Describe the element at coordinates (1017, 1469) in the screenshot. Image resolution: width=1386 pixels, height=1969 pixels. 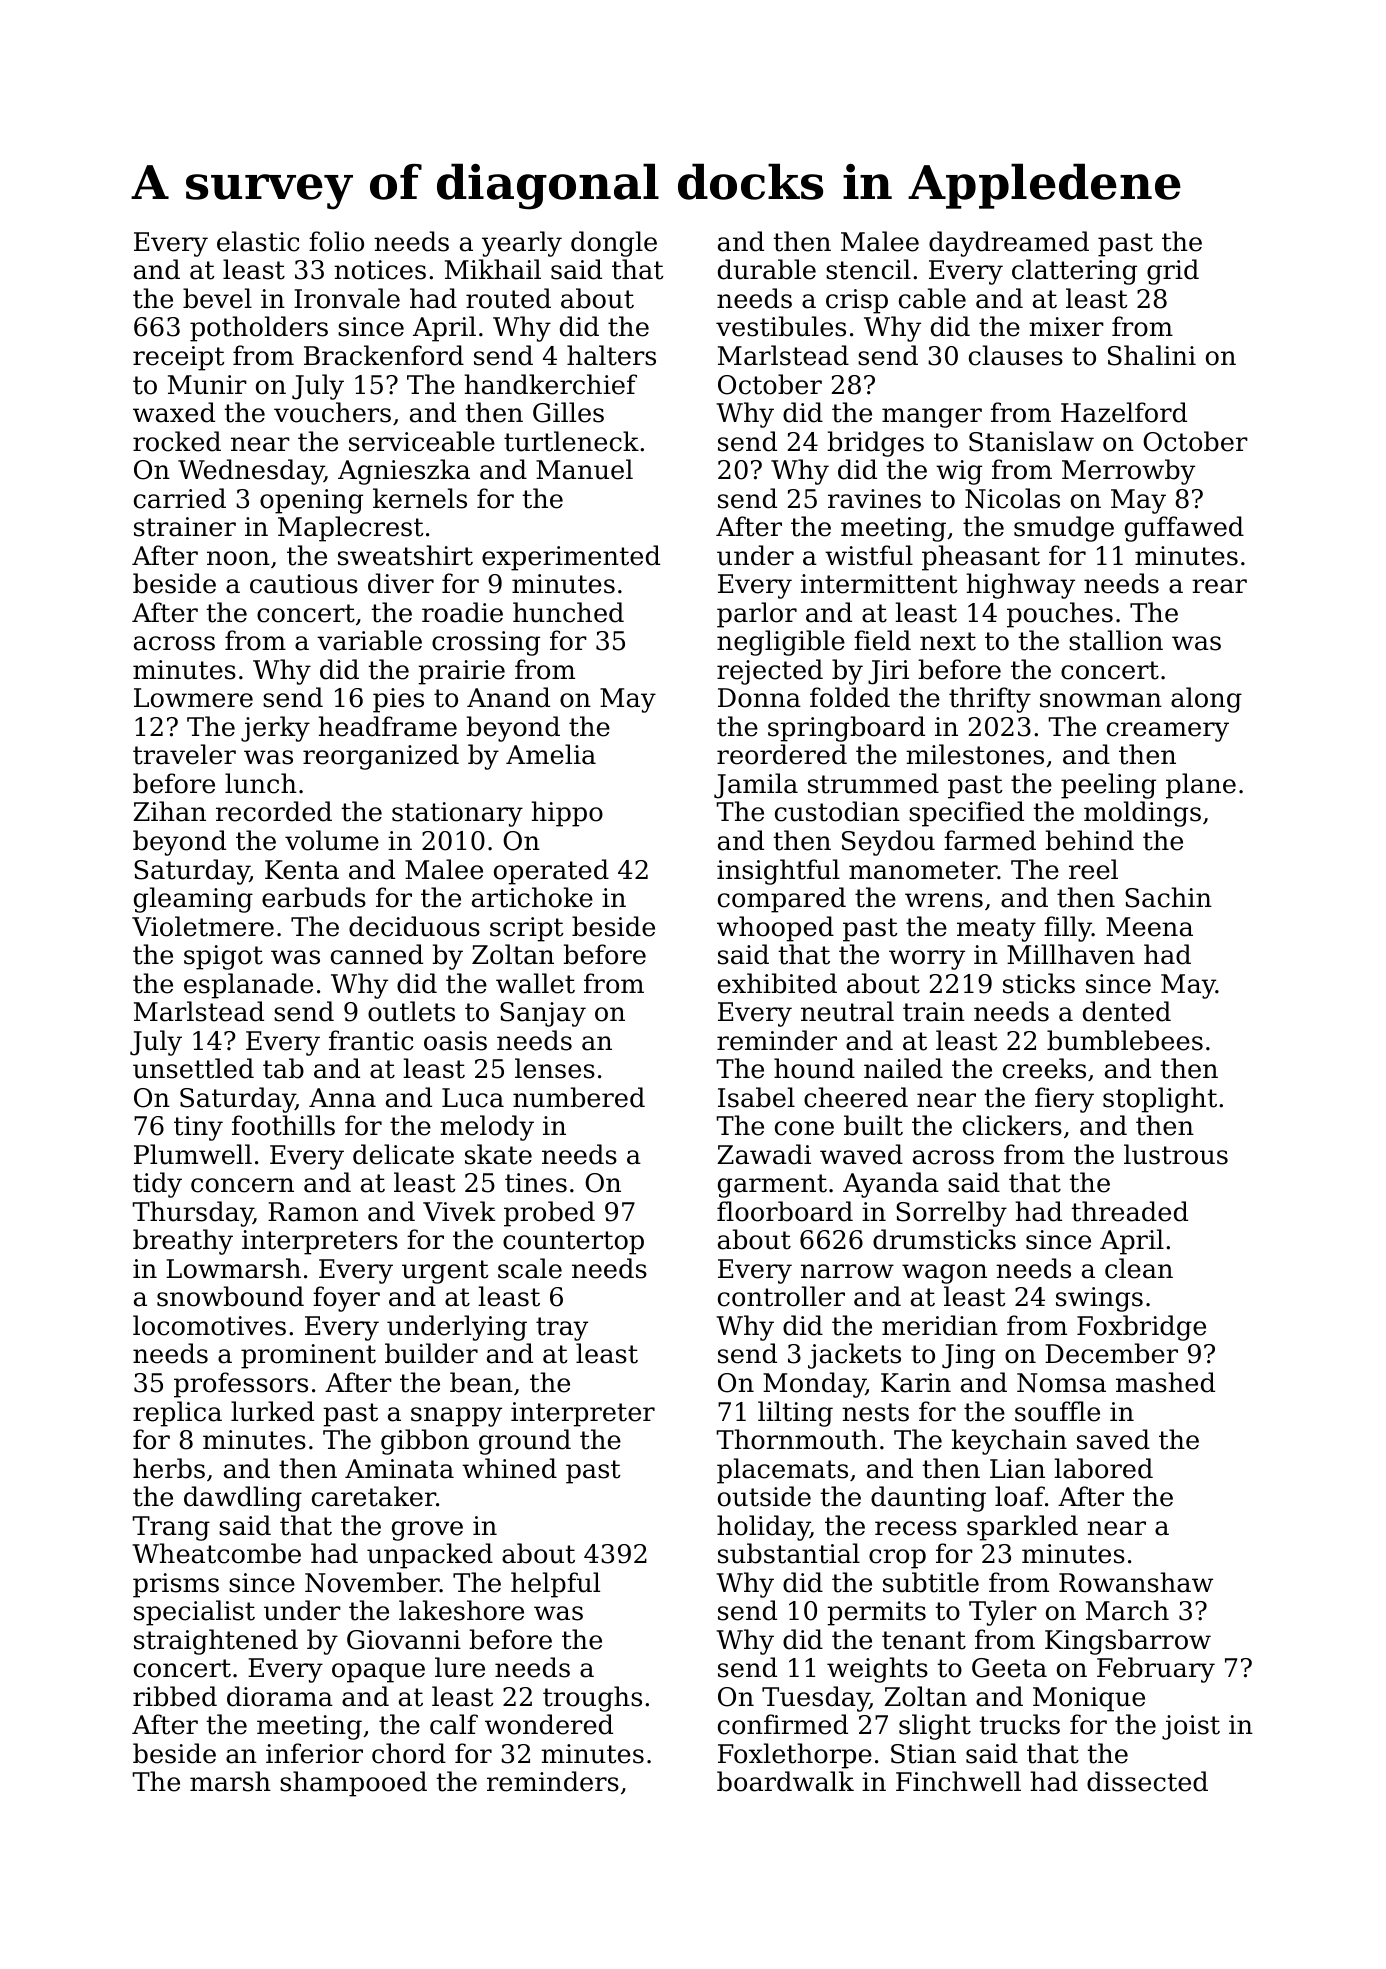
I see `Lian` at that location.
